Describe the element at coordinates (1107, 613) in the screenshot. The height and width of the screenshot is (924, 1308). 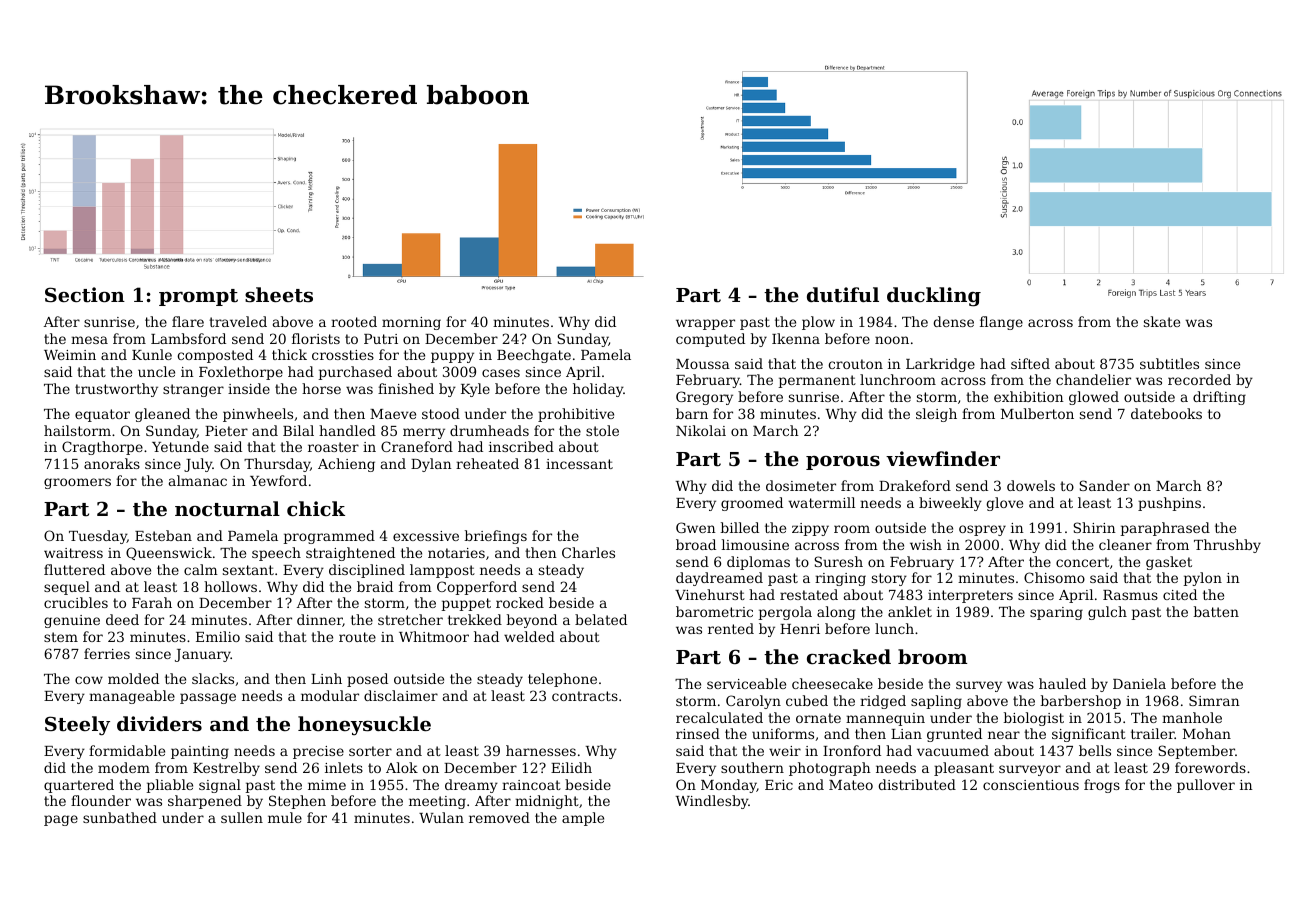
I see `gulch` at that location.
